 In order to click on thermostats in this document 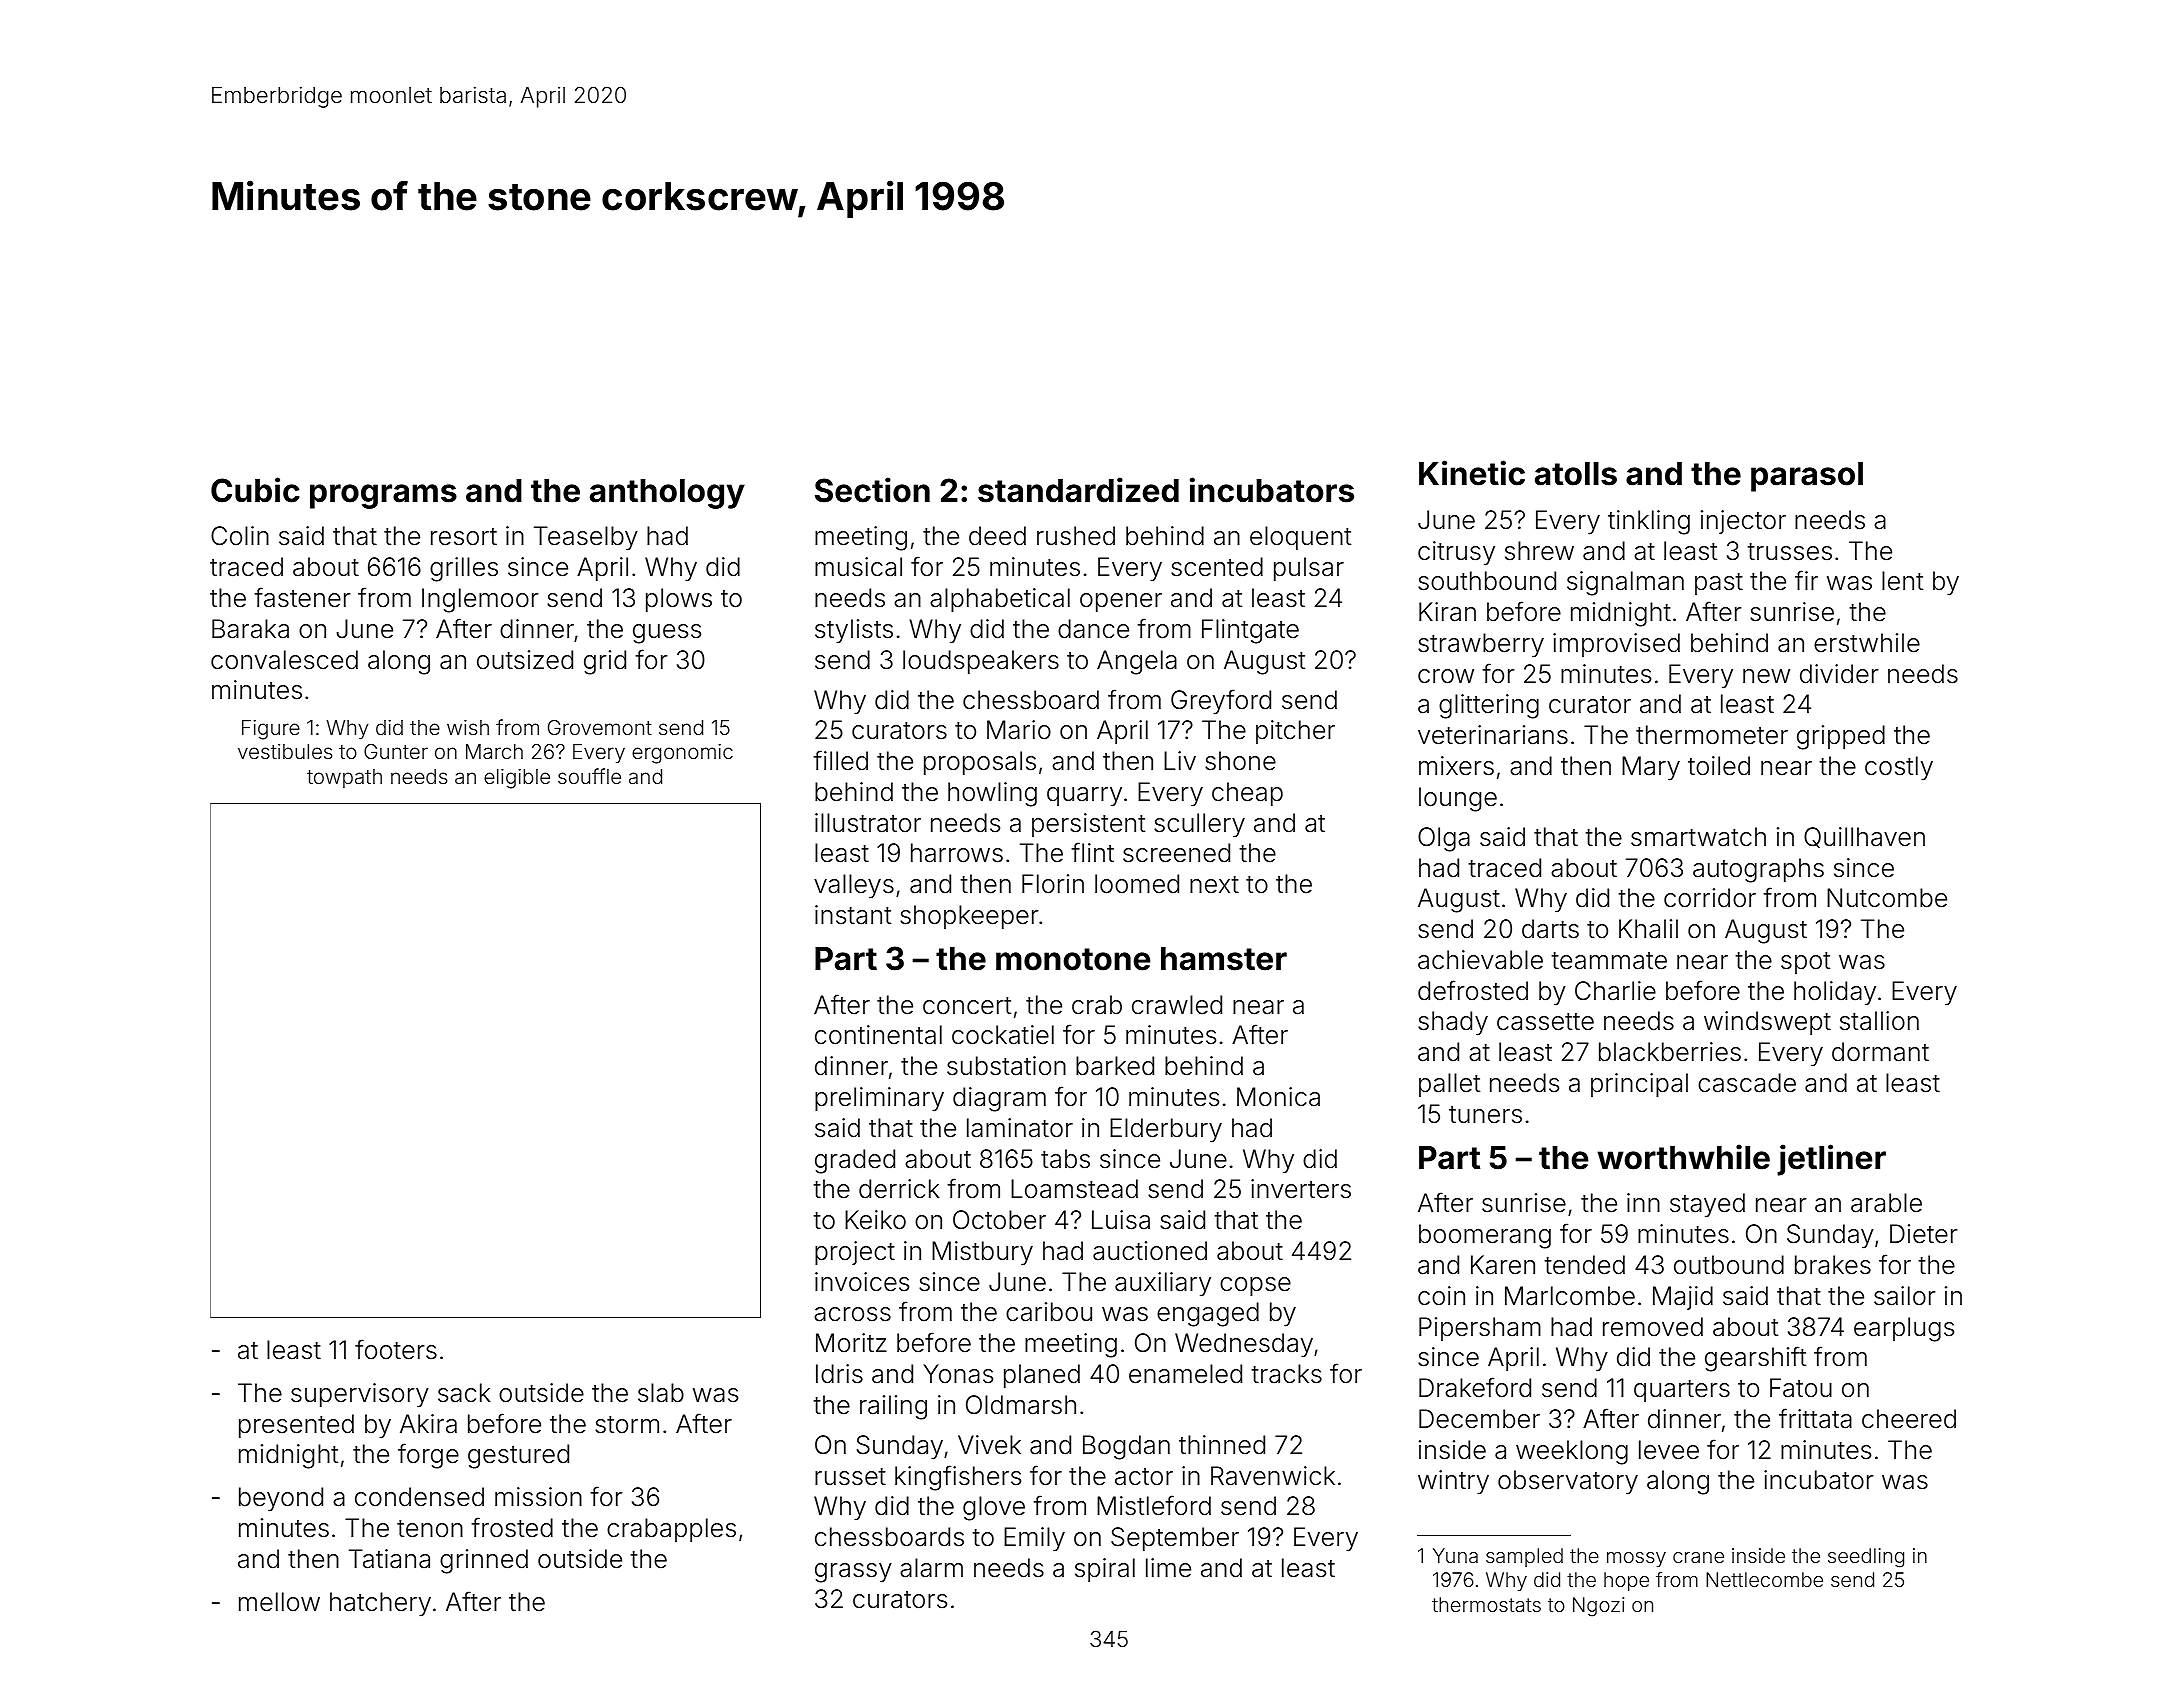, I will do `click(1486, 1604)`.
